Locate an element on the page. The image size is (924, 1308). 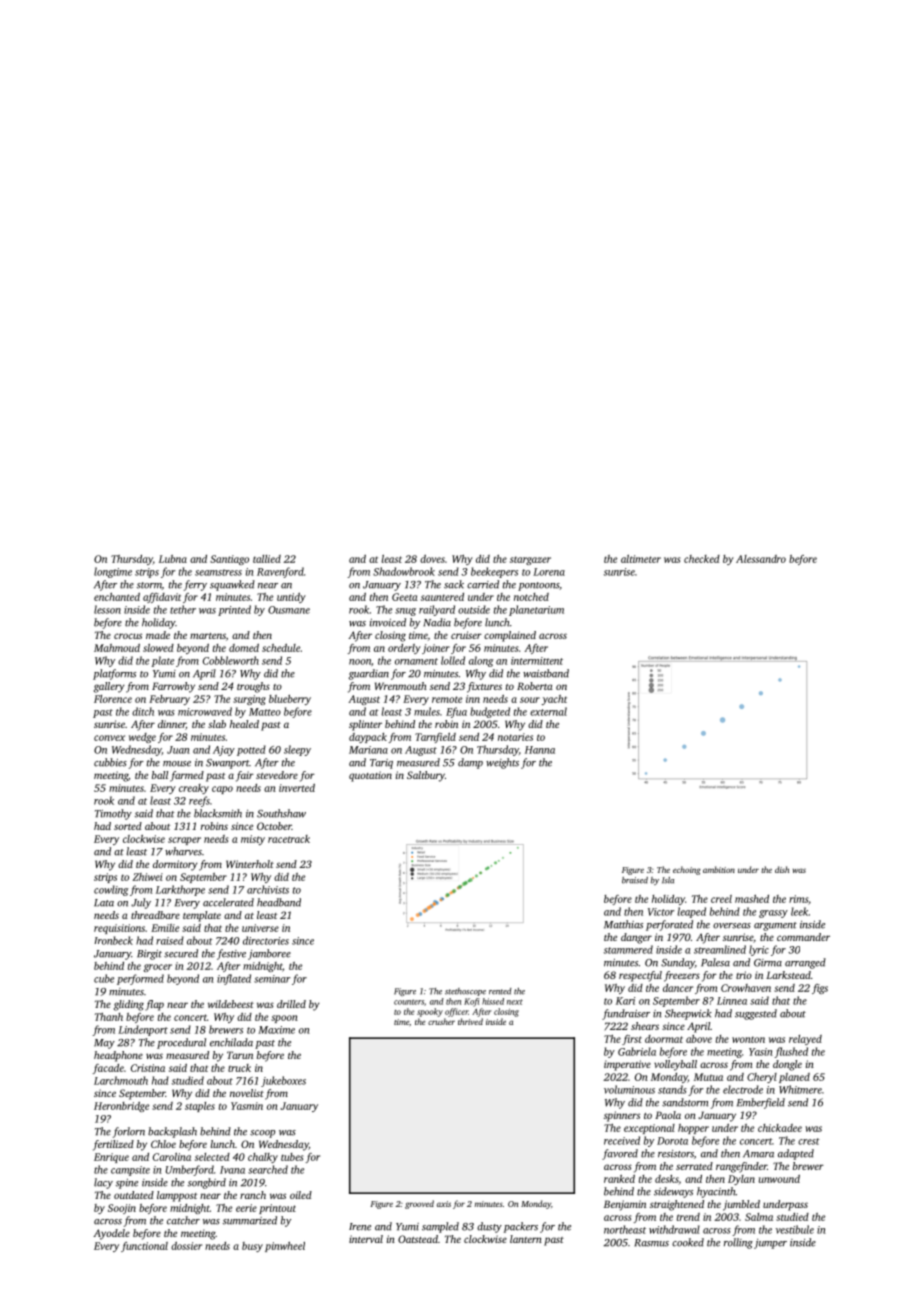
Santiago is located at coordinates (229, 560).
